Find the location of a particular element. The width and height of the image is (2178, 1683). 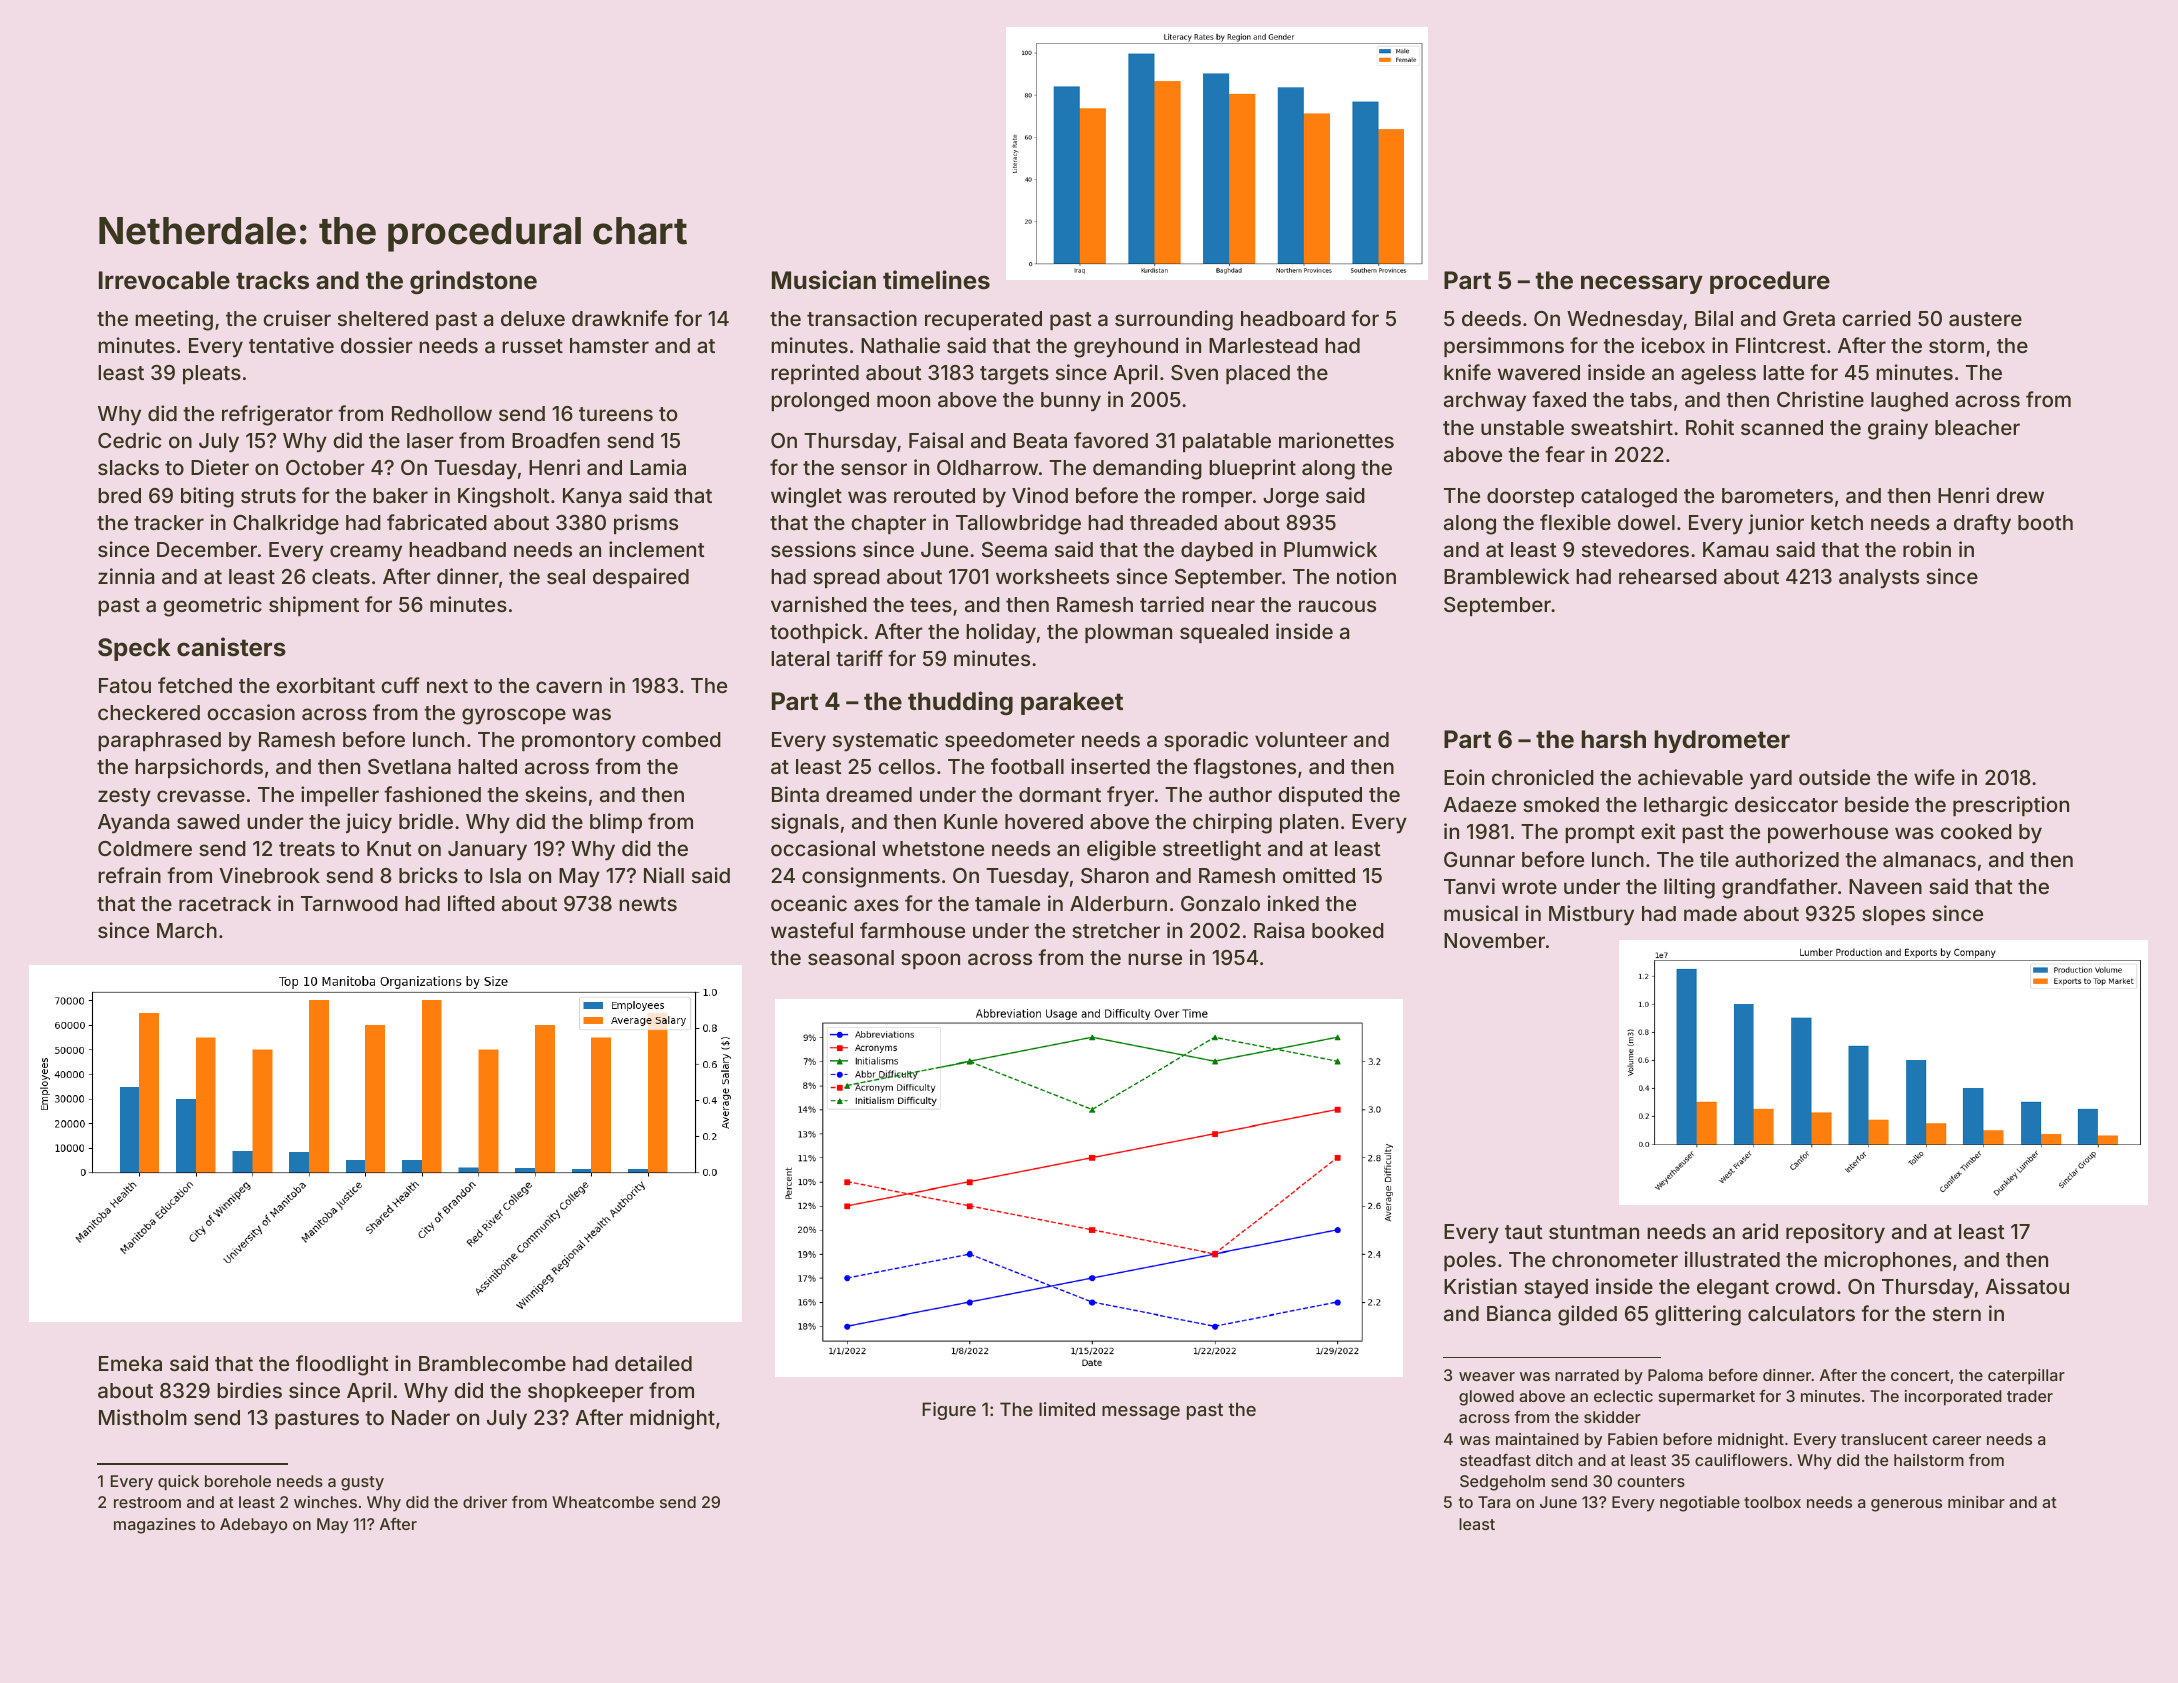

necessary is located at coordinates (1642, 284).
